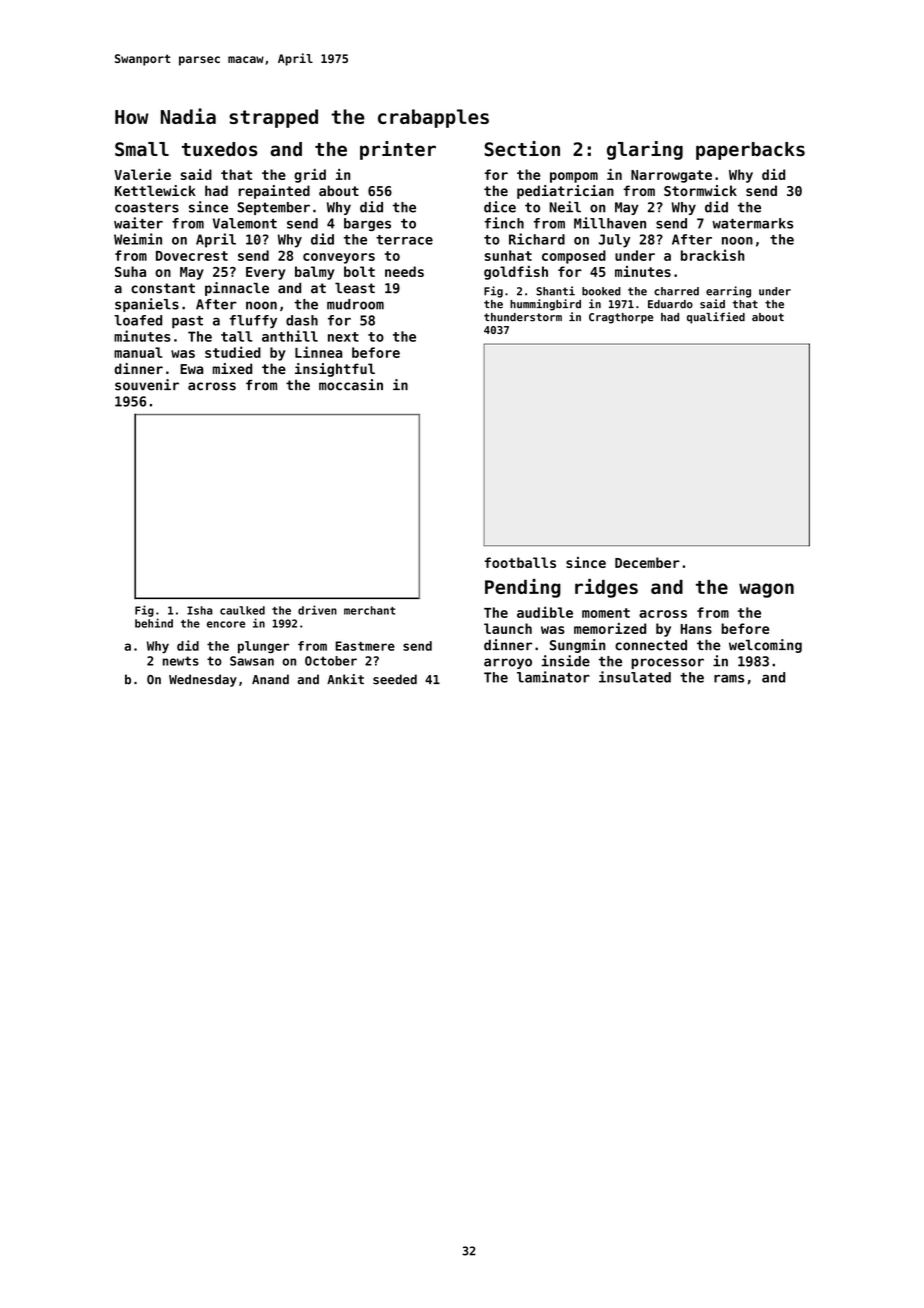 The width and height of the page is (924, 1308). Describe the element at coordinates (365, 646) in the page. I see `Eastmere` at that location.
